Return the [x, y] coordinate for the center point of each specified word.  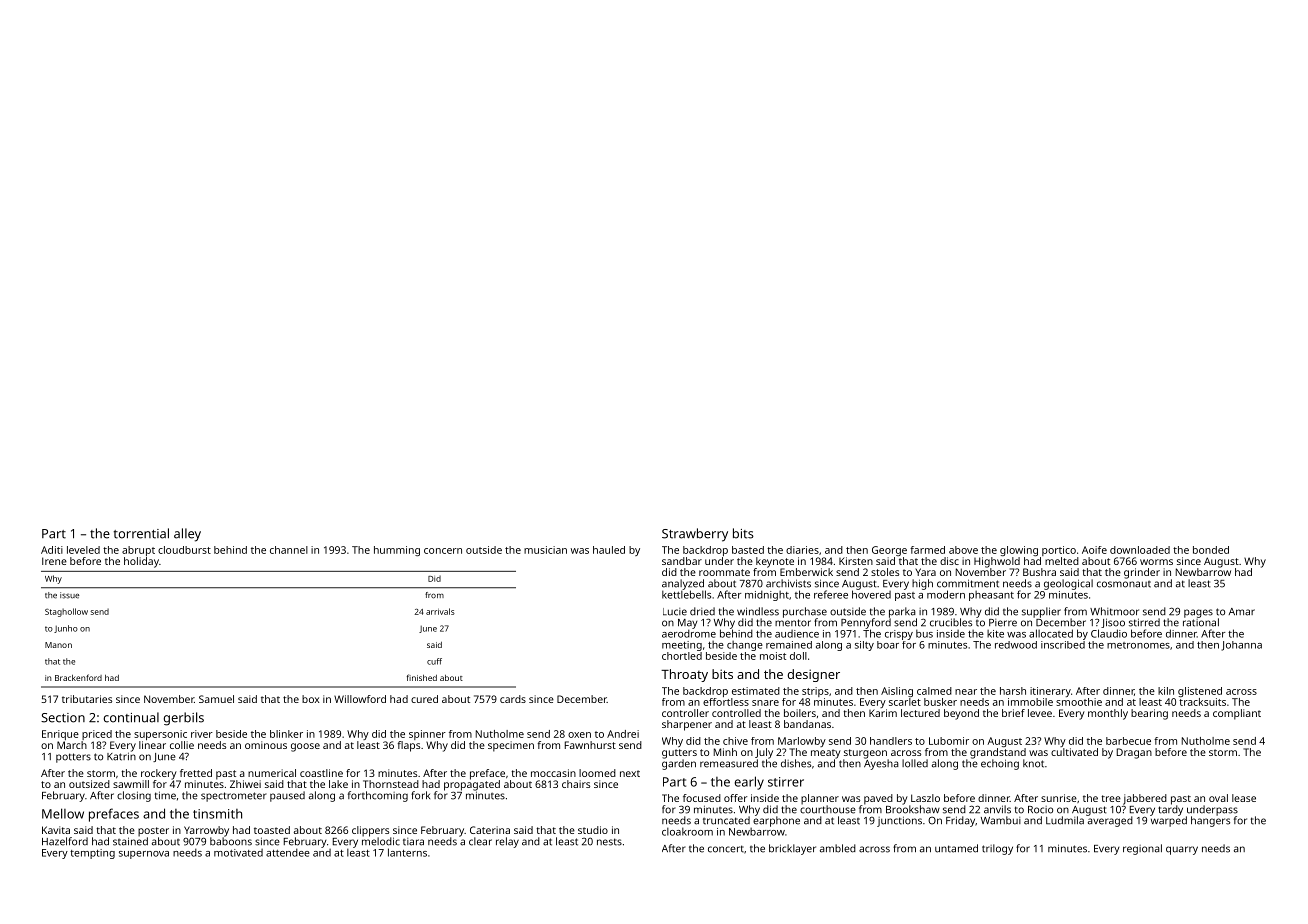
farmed [927, 550]
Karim [883, 713]
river [202, 734]
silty [864, 646]
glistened [1200, 692]
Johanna [1242, 646]
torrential [141, 533]
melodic [381, 841]
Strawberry [695, 535]
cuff [434, 661]
